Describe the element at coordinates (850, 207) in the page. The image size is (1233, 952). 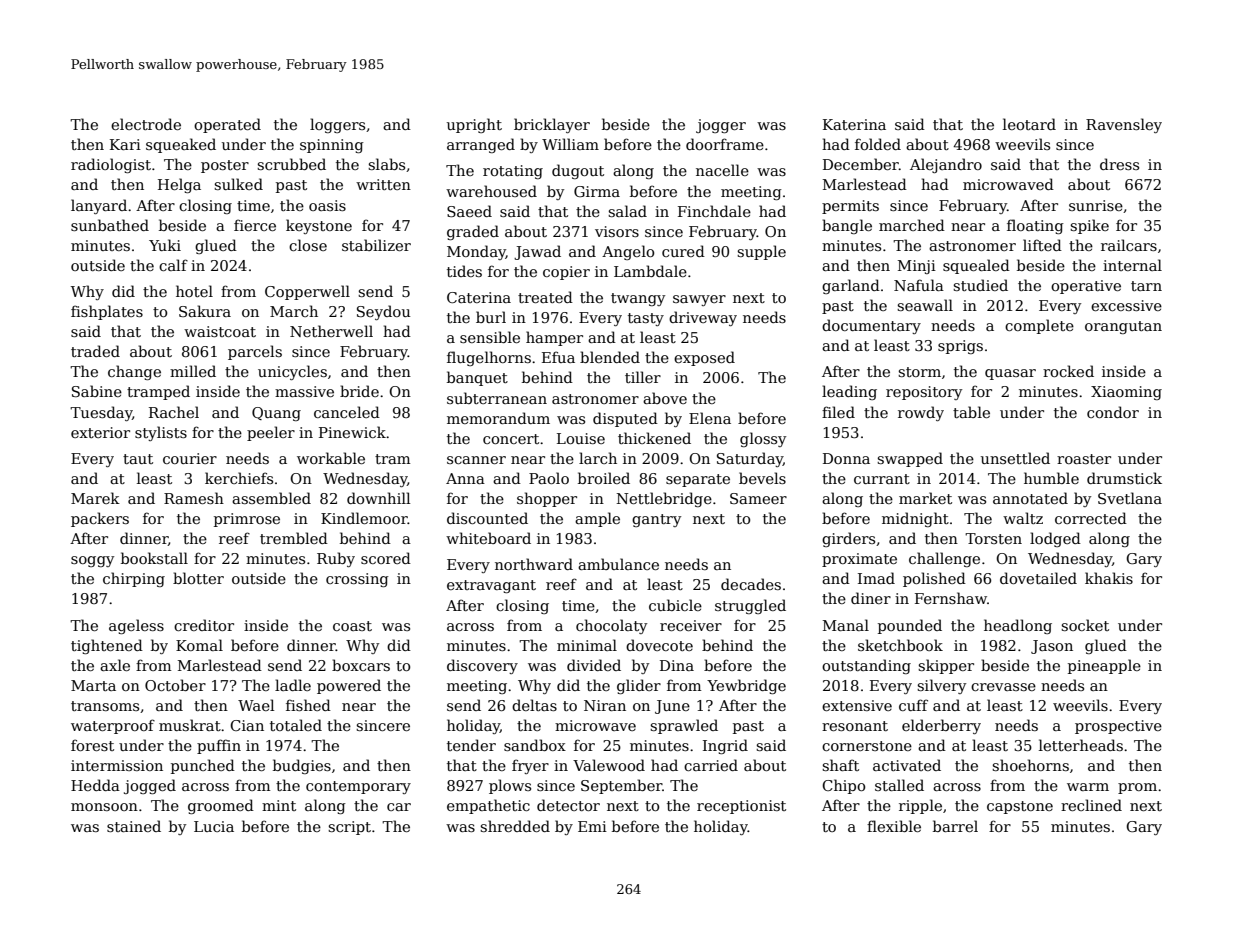
I see `permits` at that location.
